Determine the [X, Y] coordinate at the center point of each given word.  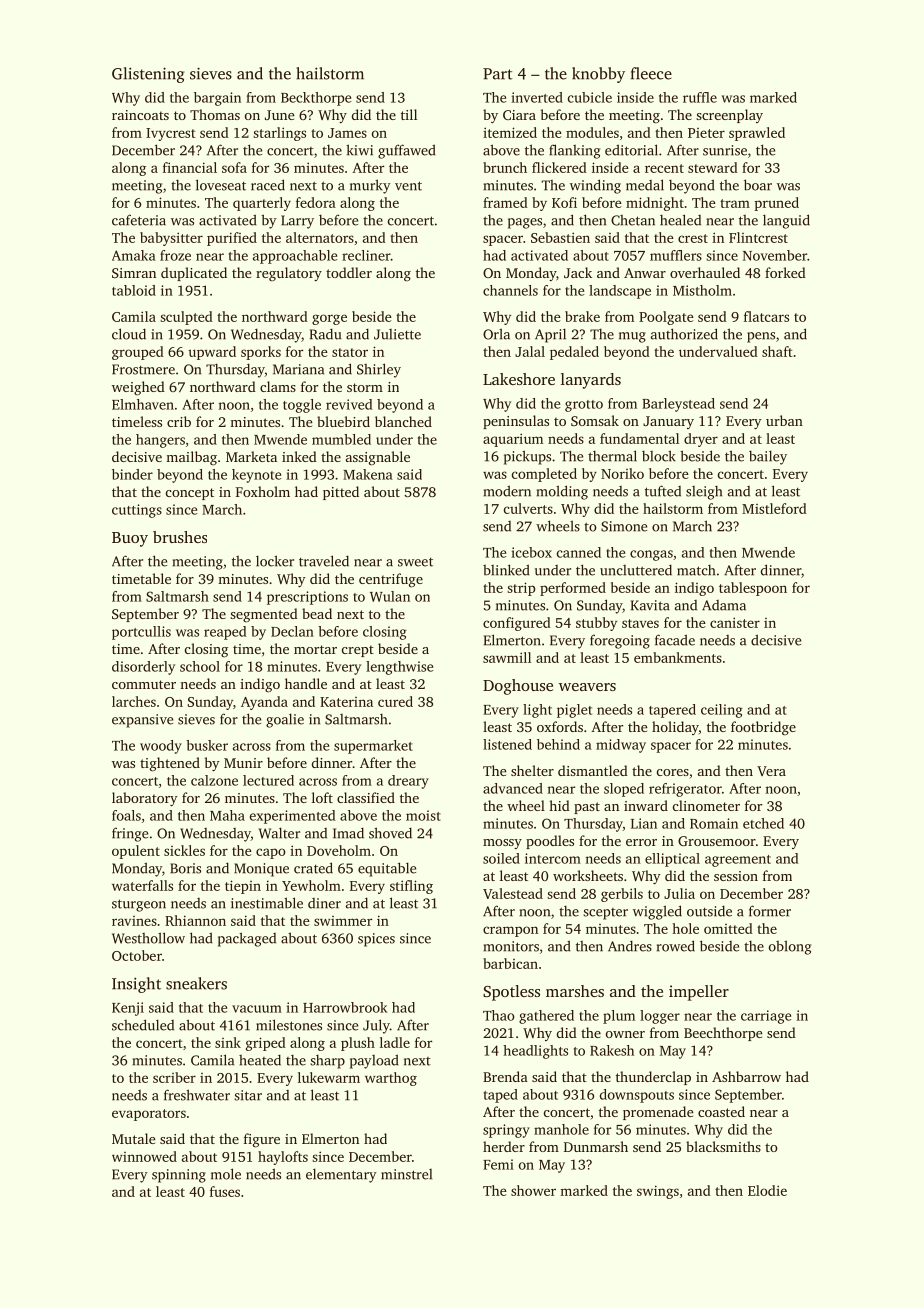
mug [632, 337]
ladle [395, 1042]
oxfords [560, 726]
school [200, 666]
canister [735, 622]
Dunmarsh [596, 1146]
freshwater [197, 1095]
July [376, 1026]
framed [505, 202]
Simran [134, 273]
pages [525, 223]
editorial [631, 150]
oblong [790, 947]
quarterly [262, 204]
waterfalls [142, 885]
